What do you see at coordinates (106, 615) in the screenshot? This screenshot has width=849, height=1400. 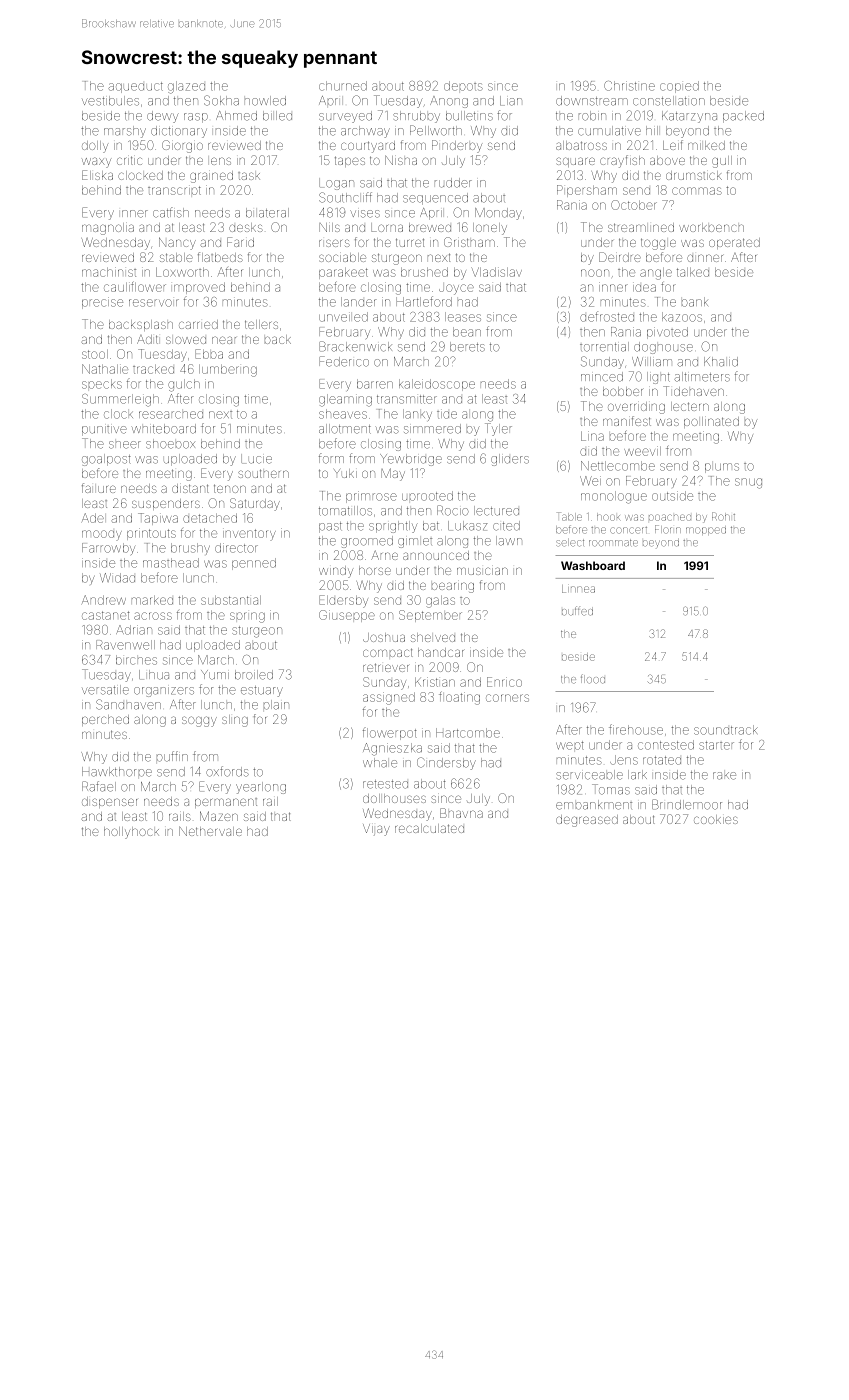 I see `castanet` at bounding box center [106, 615].
